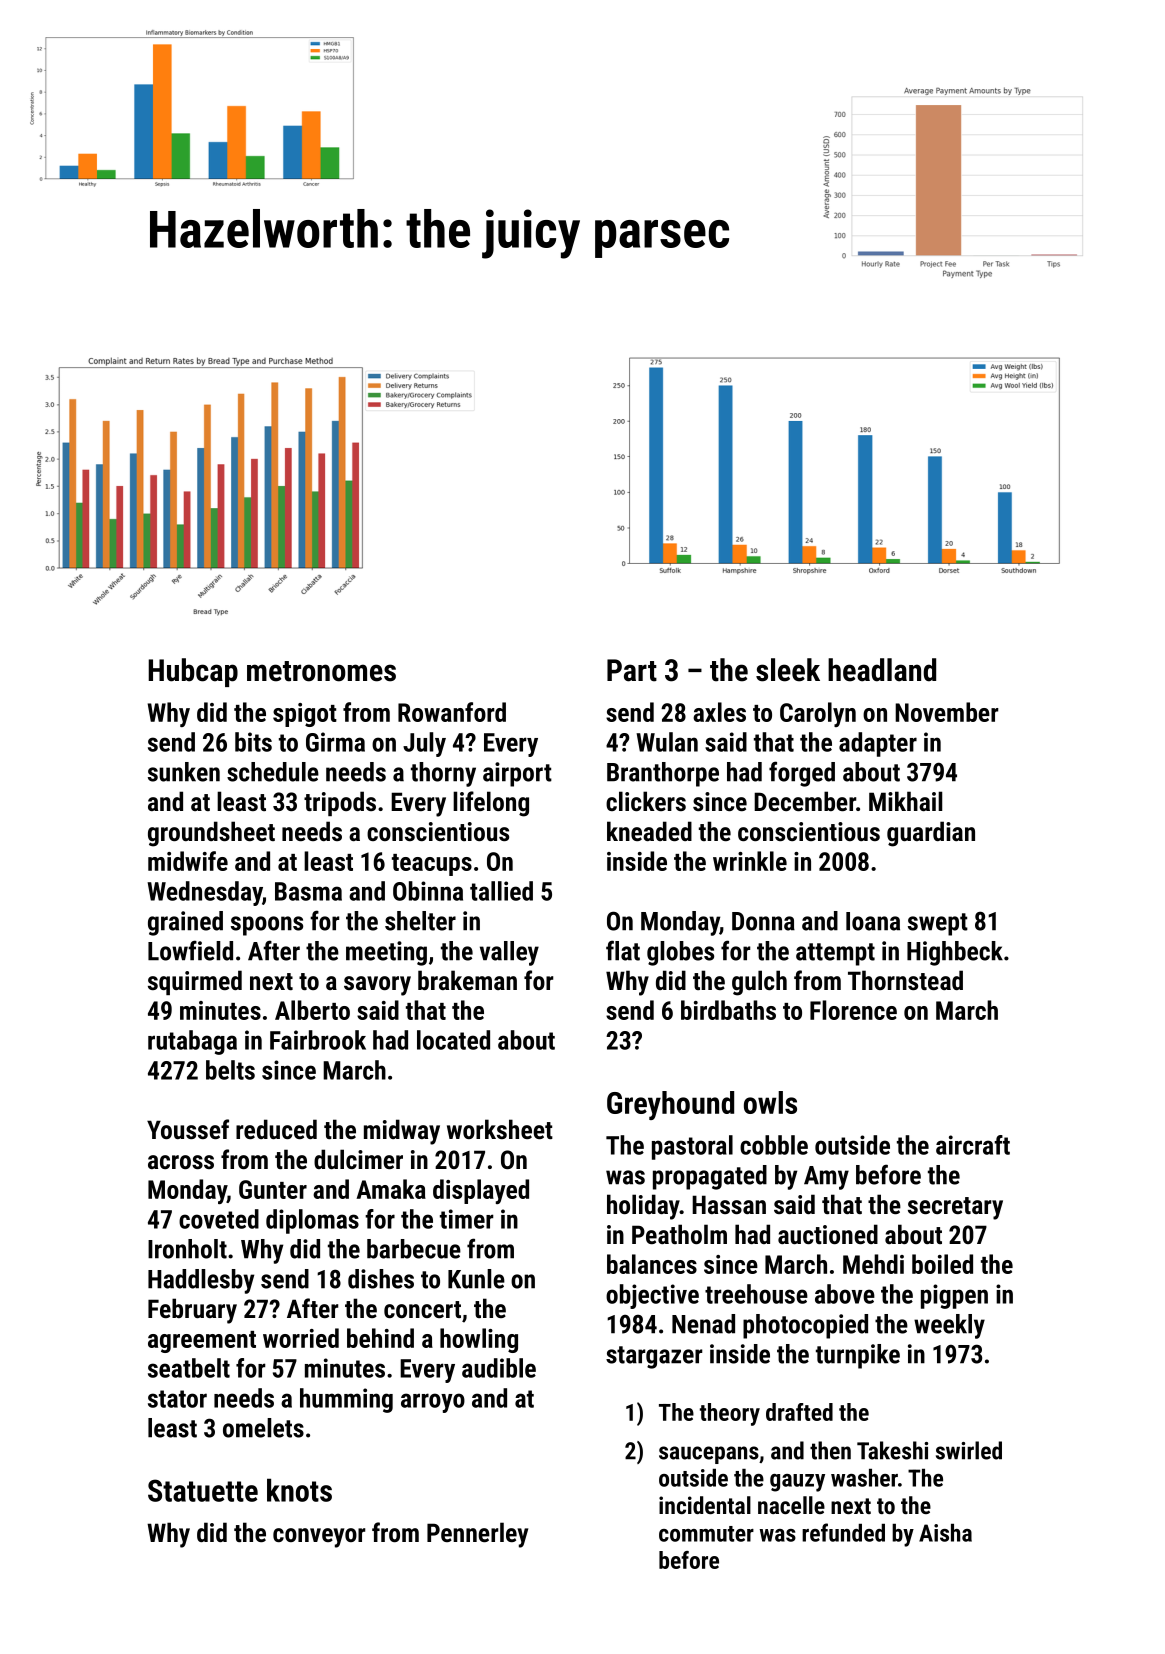  I want to click on conveyor, so click(319, 1538).
